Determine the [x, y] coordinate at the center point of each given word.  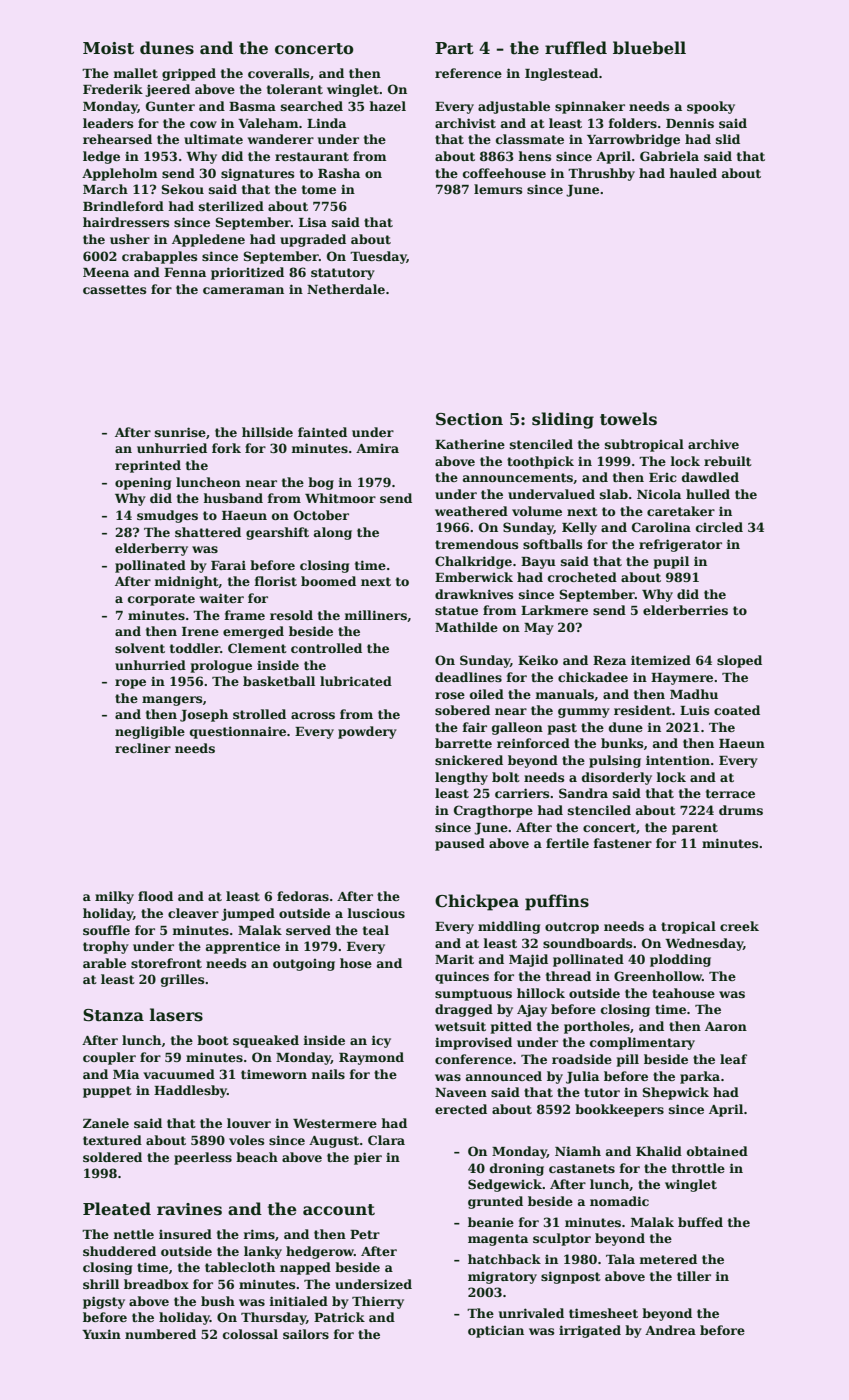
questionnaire [238, 732]
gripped [189, 74]
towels [628, 419]
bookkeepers [619, 1110]
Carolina [661, 527]
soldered [112, 1157]
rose [450, 695]
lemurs [498, 189]
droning [517, 1169]
